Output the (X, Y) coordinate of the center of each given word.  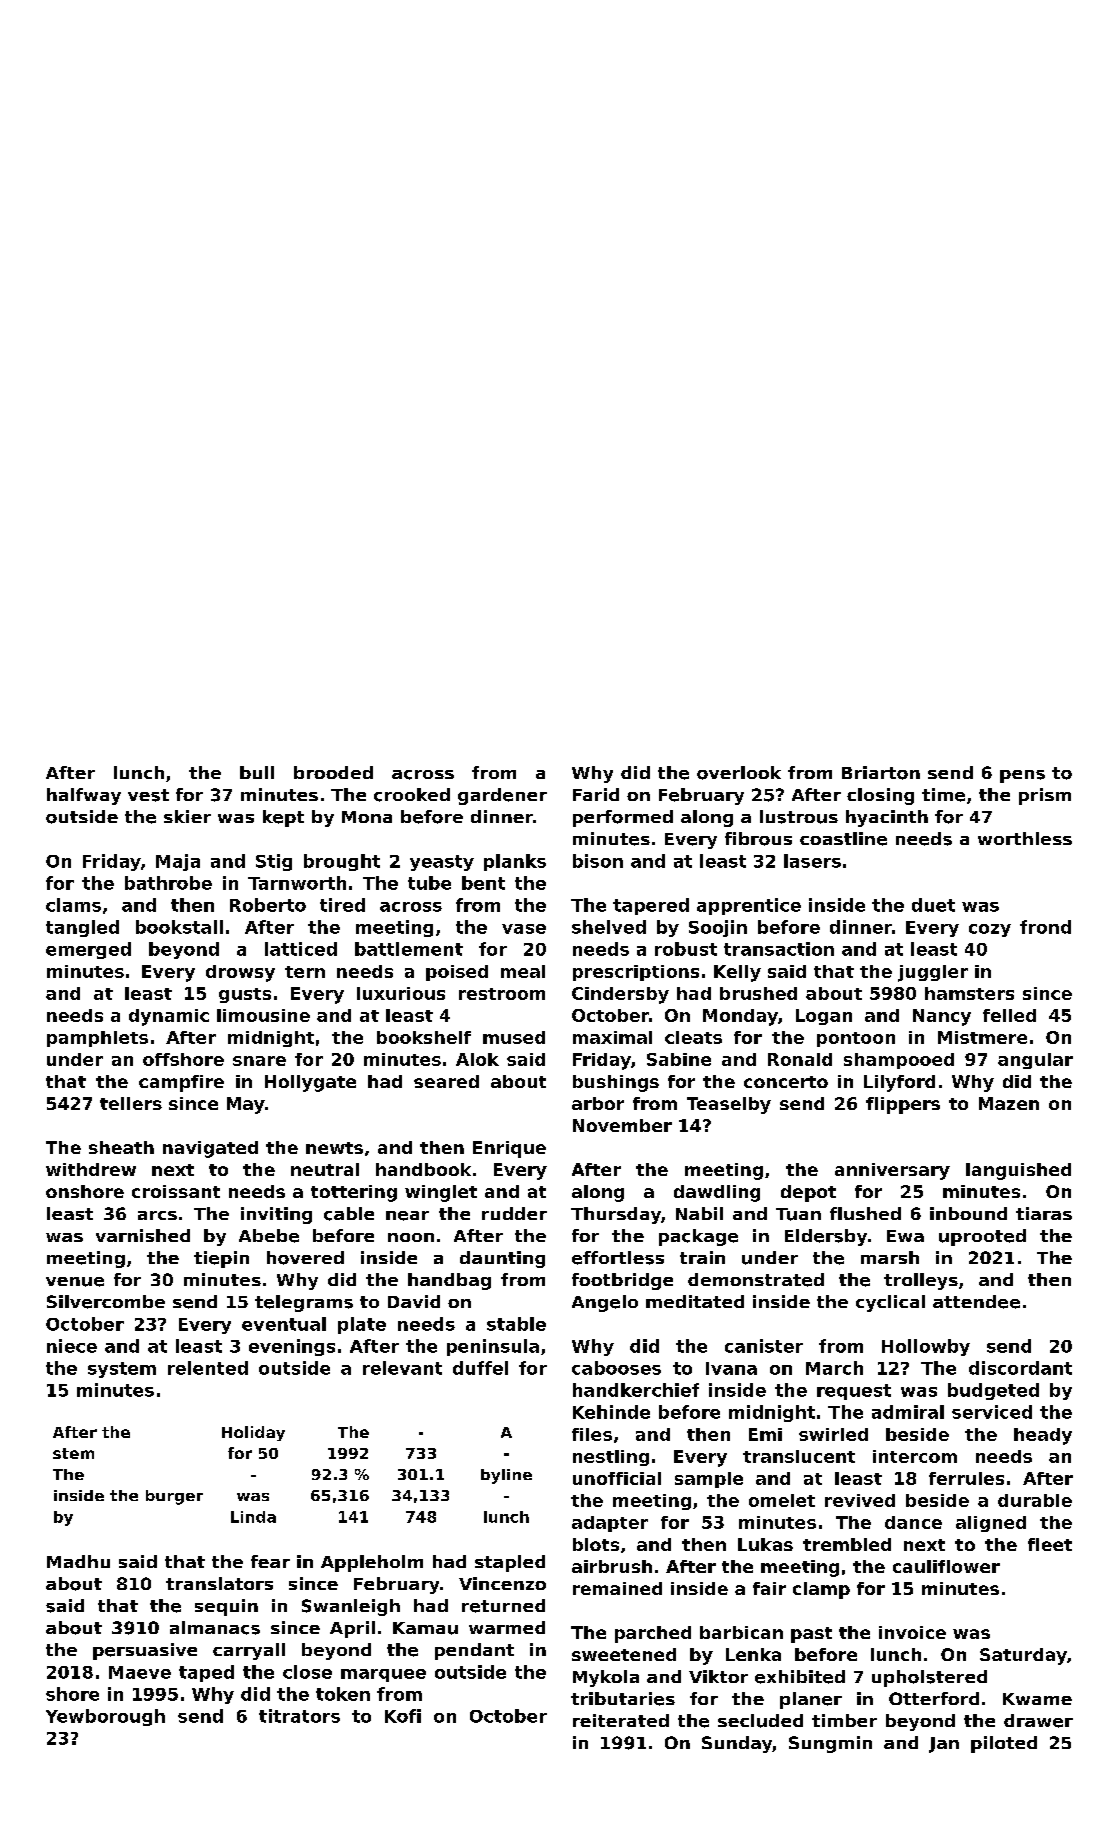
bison (598, 861)
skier (187, 816)
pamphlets (97, 1039)
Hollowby (926, 1347)
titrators (299, 1716)
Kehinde (611, 1412)
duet (933, 905)
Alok (477, 1059)
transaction (779, 949)
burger (174, 1497)
